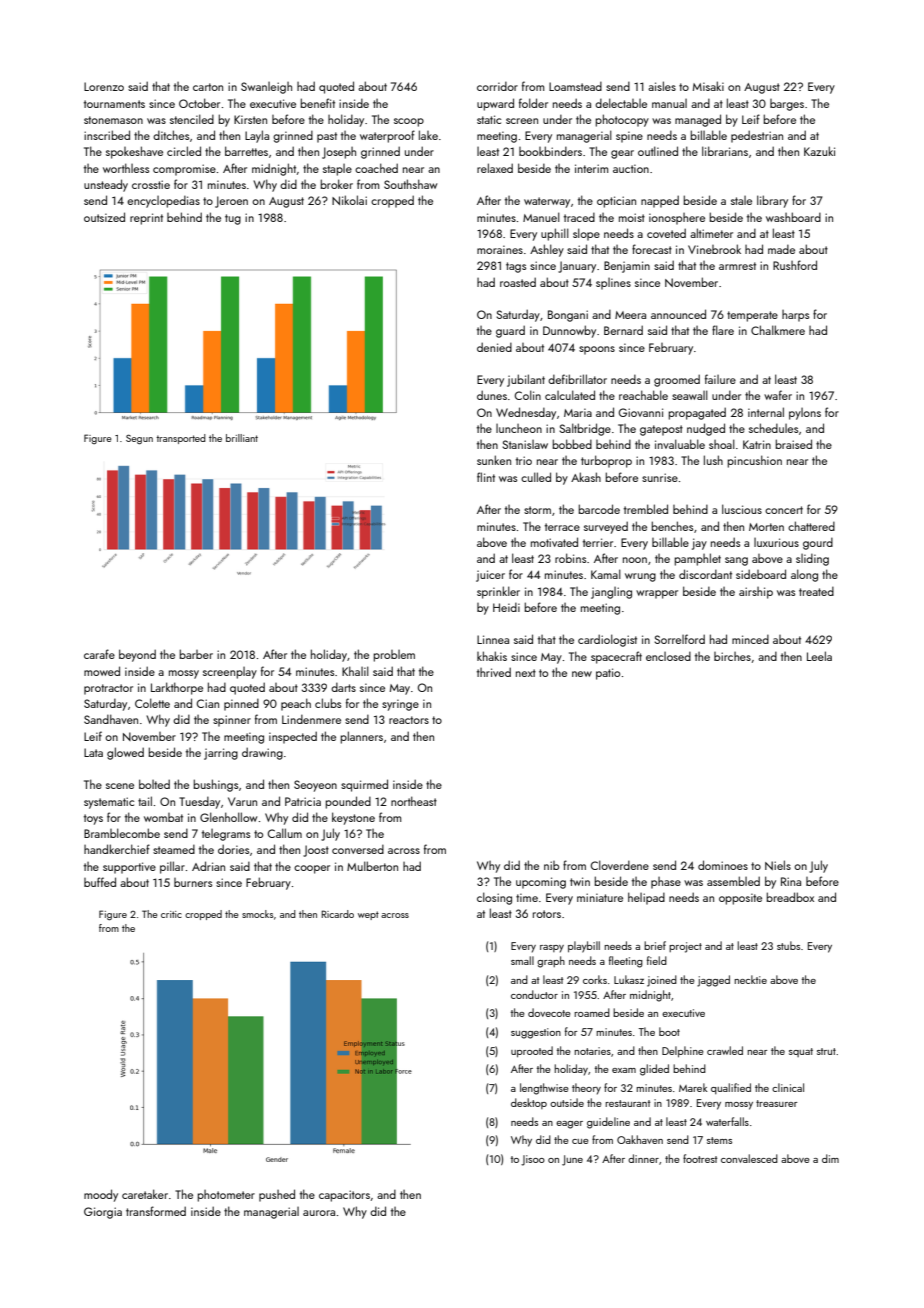 This screenshot has height=1308, width=924. Describe the element at coordinates (319, 1213) in the screenshot. I see `aurora` at that location.
